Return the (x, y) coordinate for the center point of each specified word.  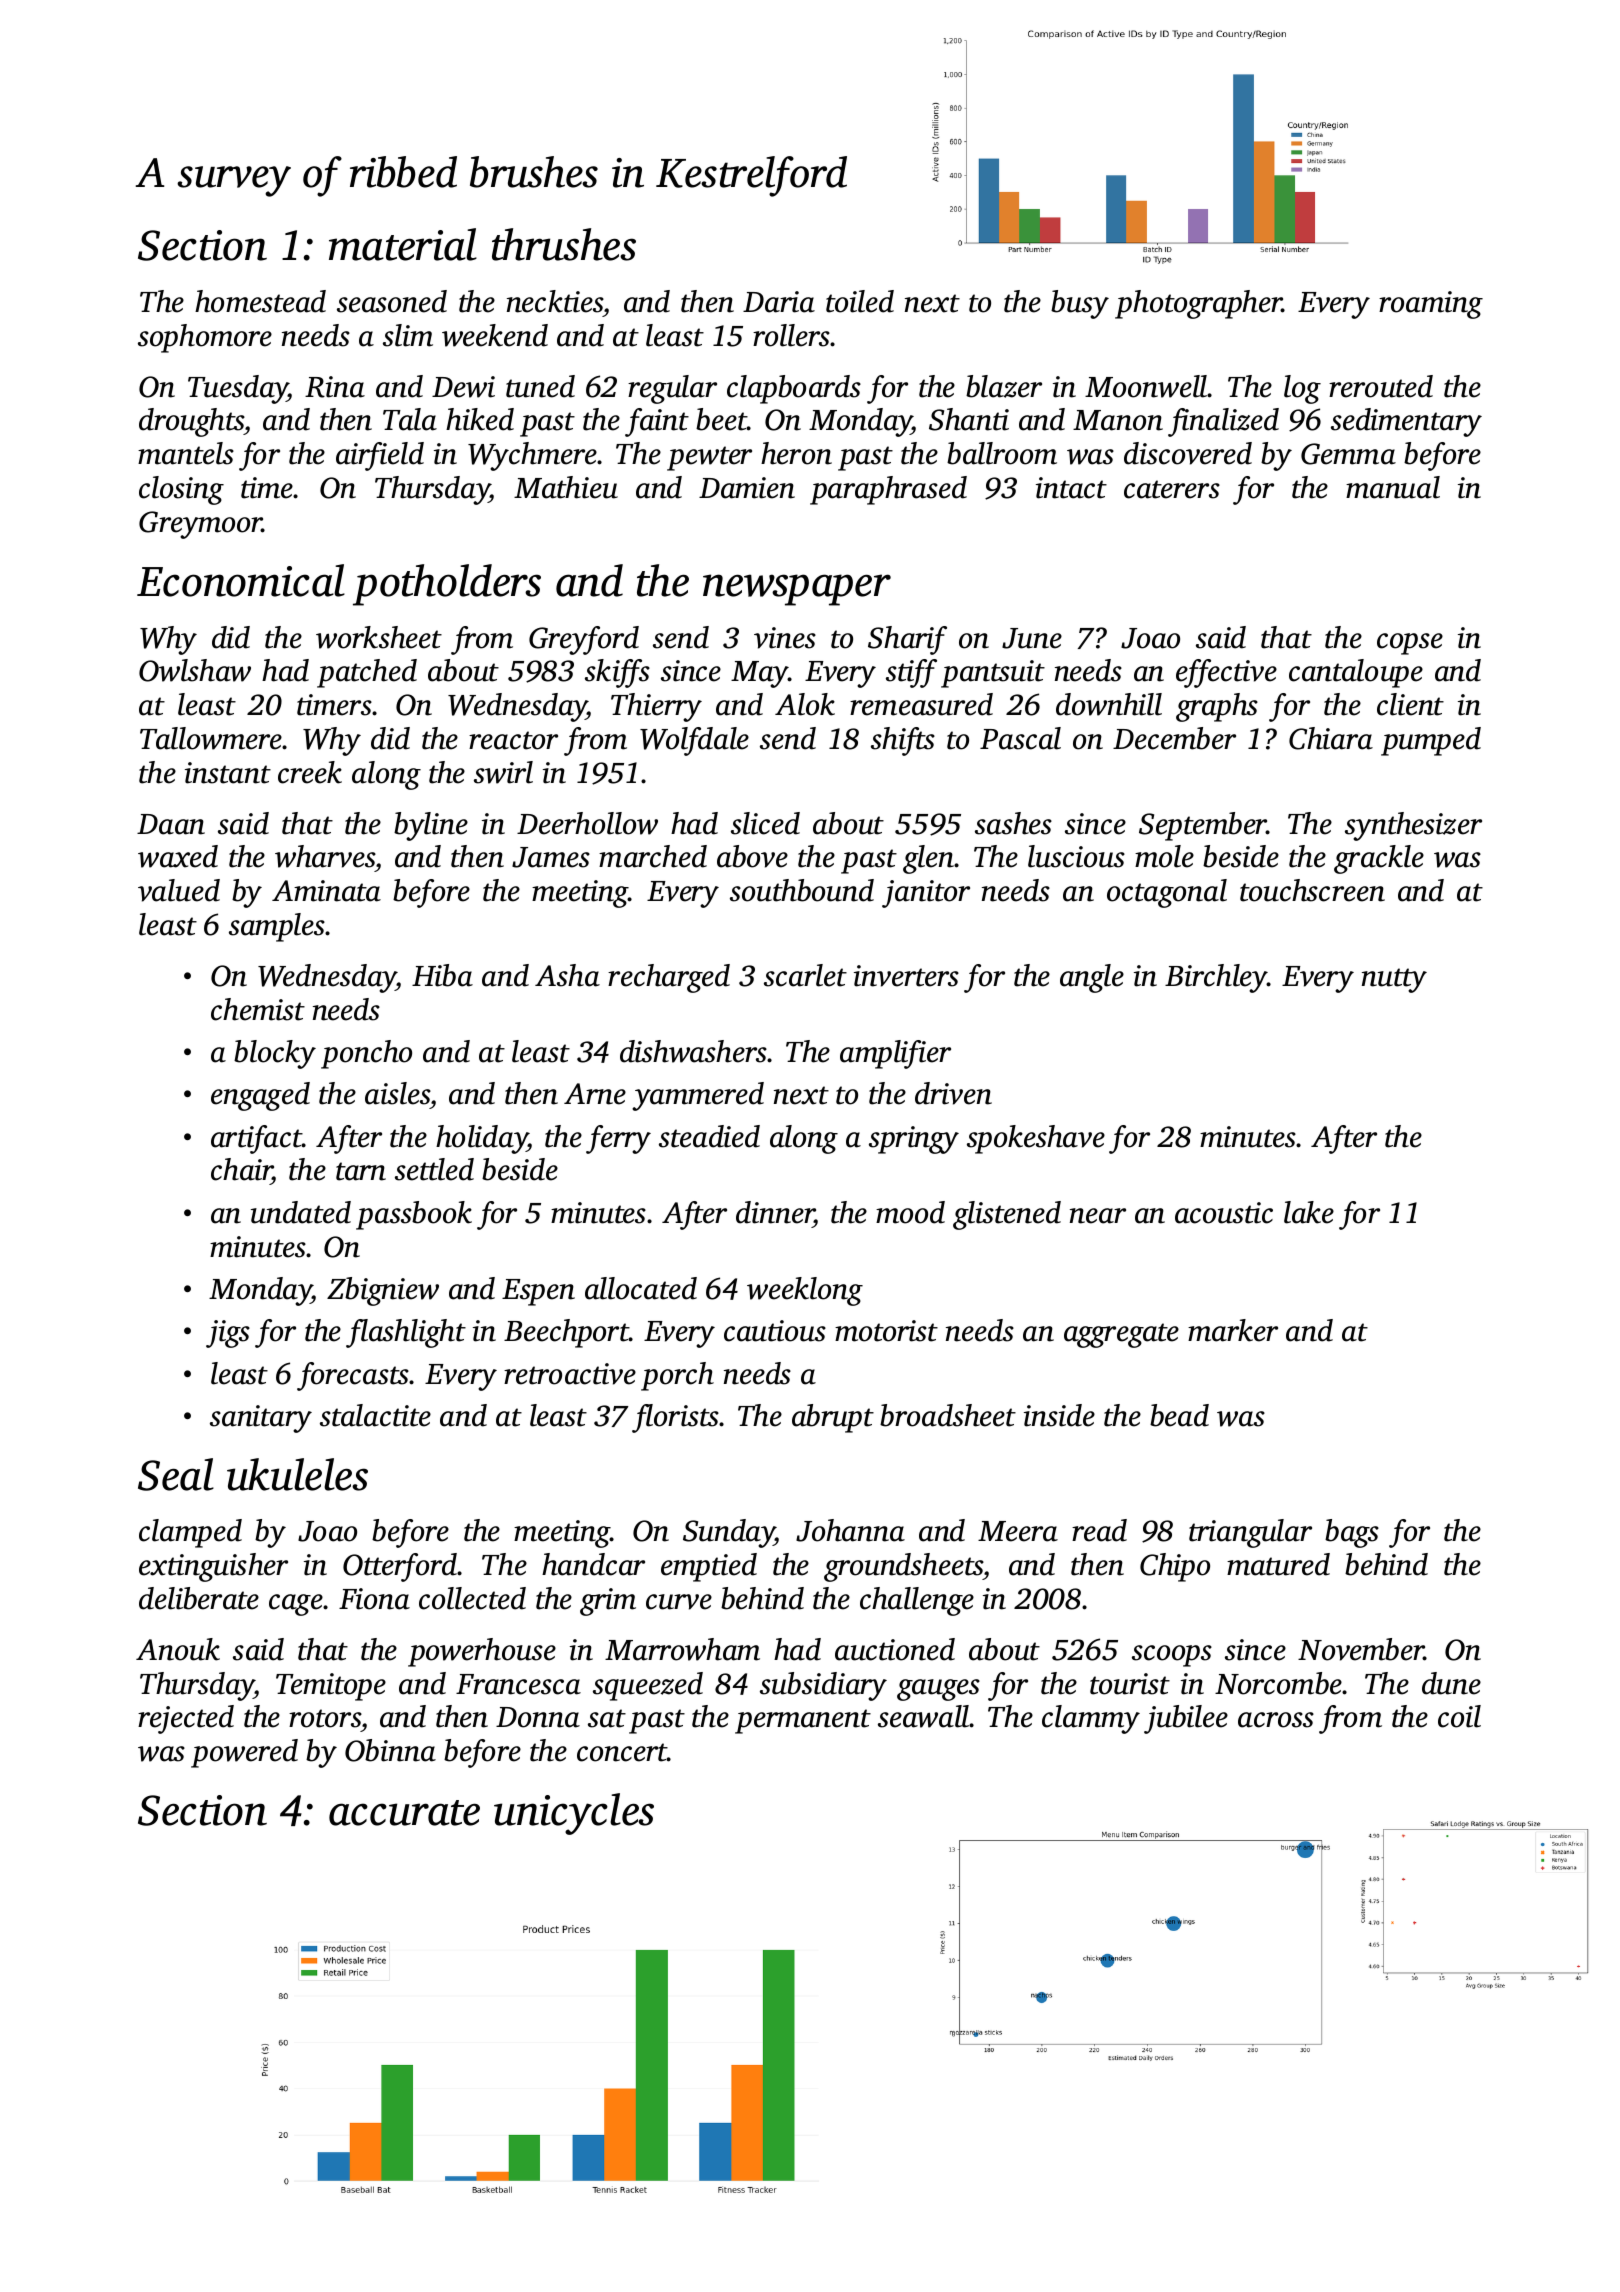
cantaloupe (1356, 673)
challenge (917, 1601)
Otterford (400, 1567)
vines (785, 638)
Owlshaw (195, 670)
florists (675, 1418)
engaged (260, 1096)
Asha (567, 975)
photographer (1199, 304)
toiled (860, 301)
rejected (186, 1719)
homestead (260, 301)
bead (1179, 1415)
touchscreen (1312, 890)
